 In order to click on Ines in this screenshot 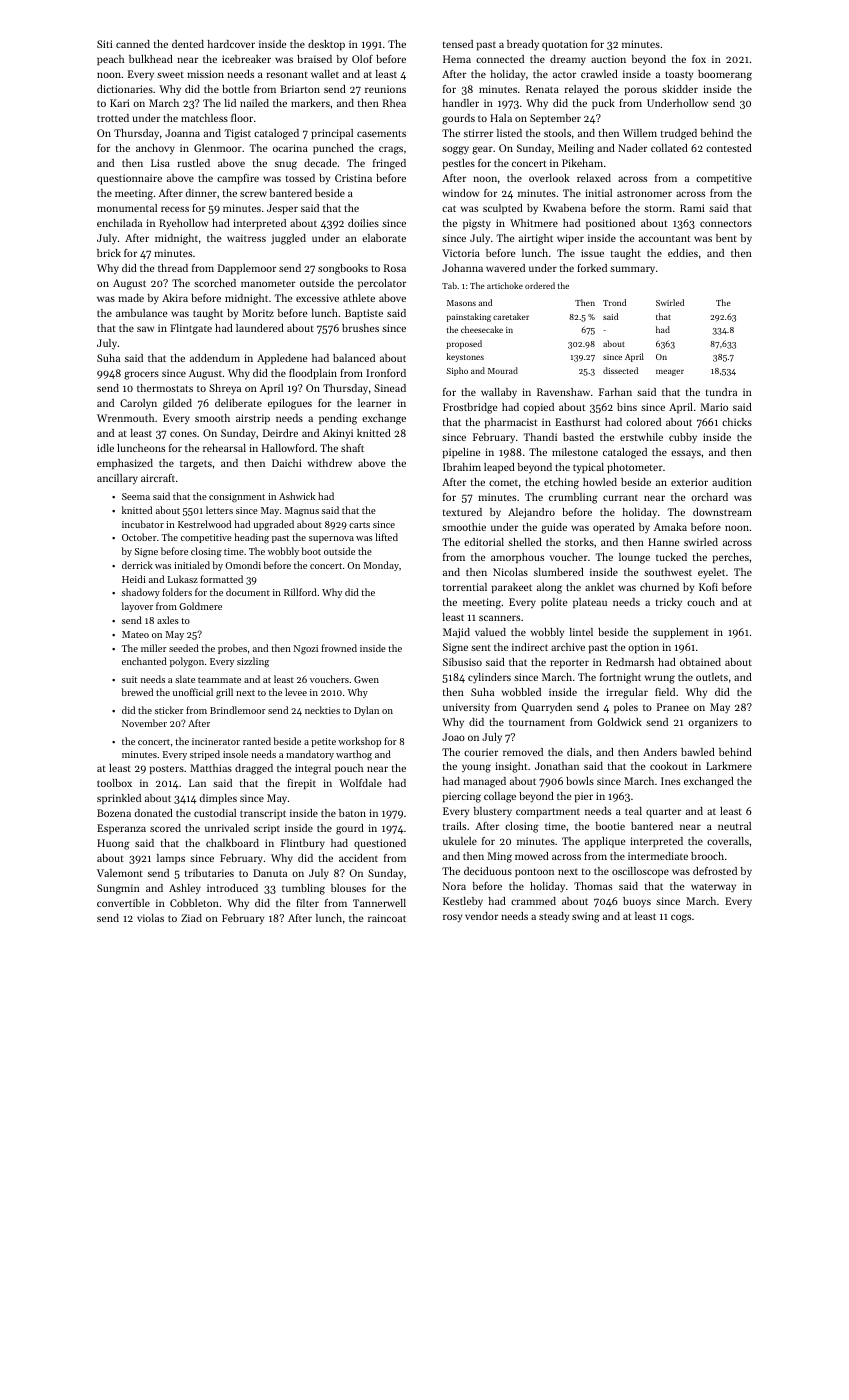, I will do `click(670, 781)`.
